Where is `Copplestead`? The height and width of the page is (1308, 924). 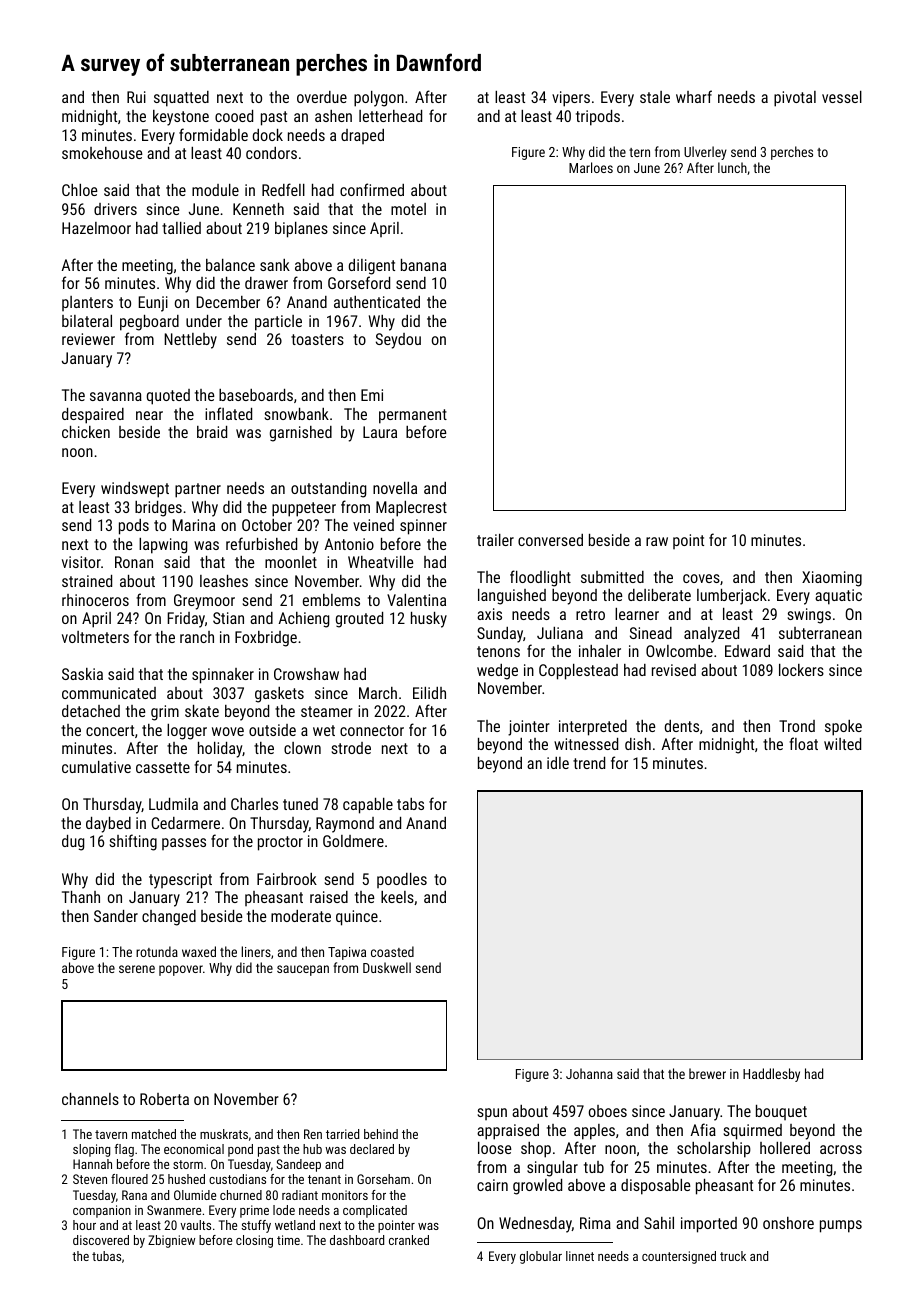
Copplestead is located at coordinates (578, 672).
